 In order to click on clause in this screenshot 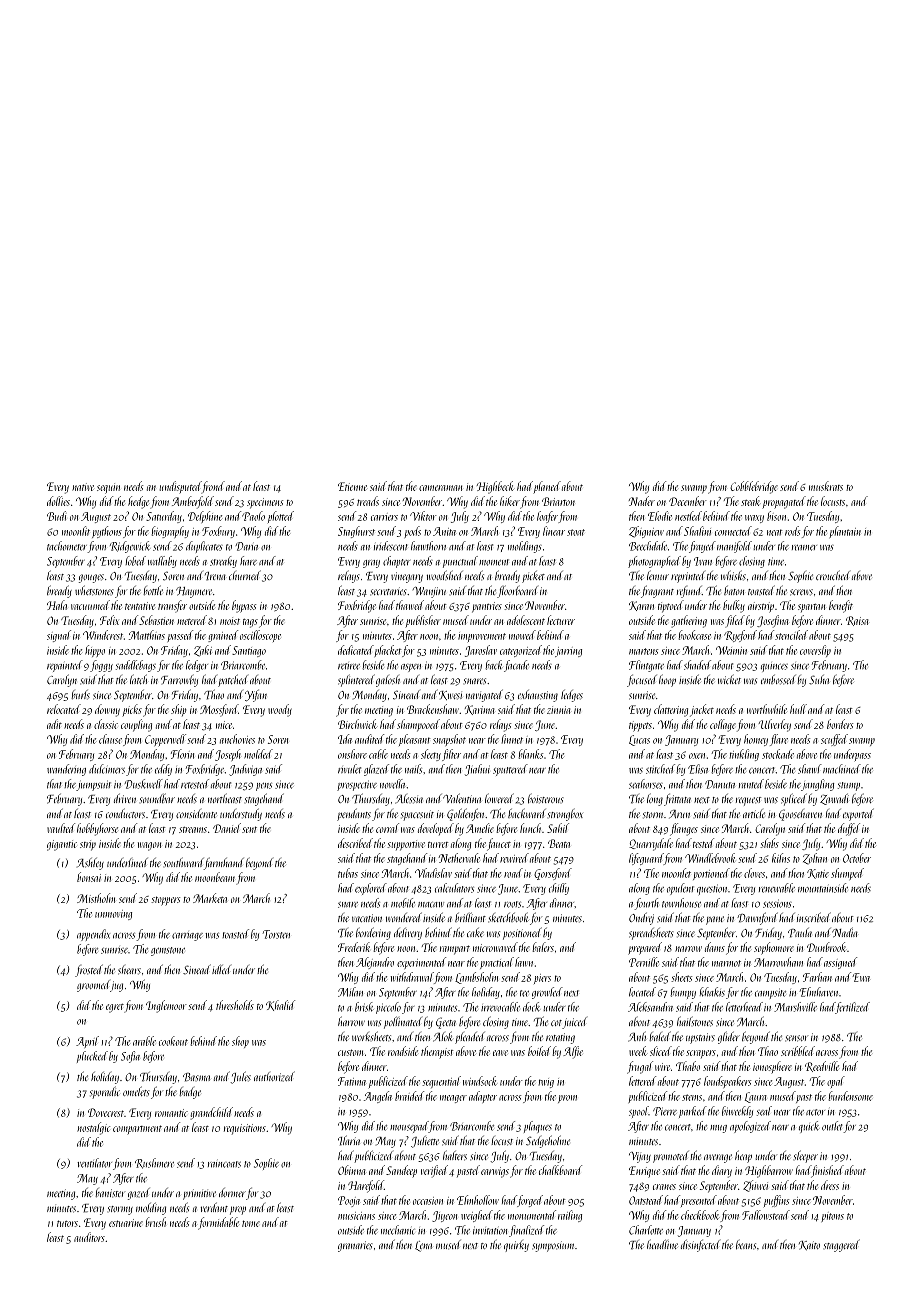, I will do `click(110, 739)`.
